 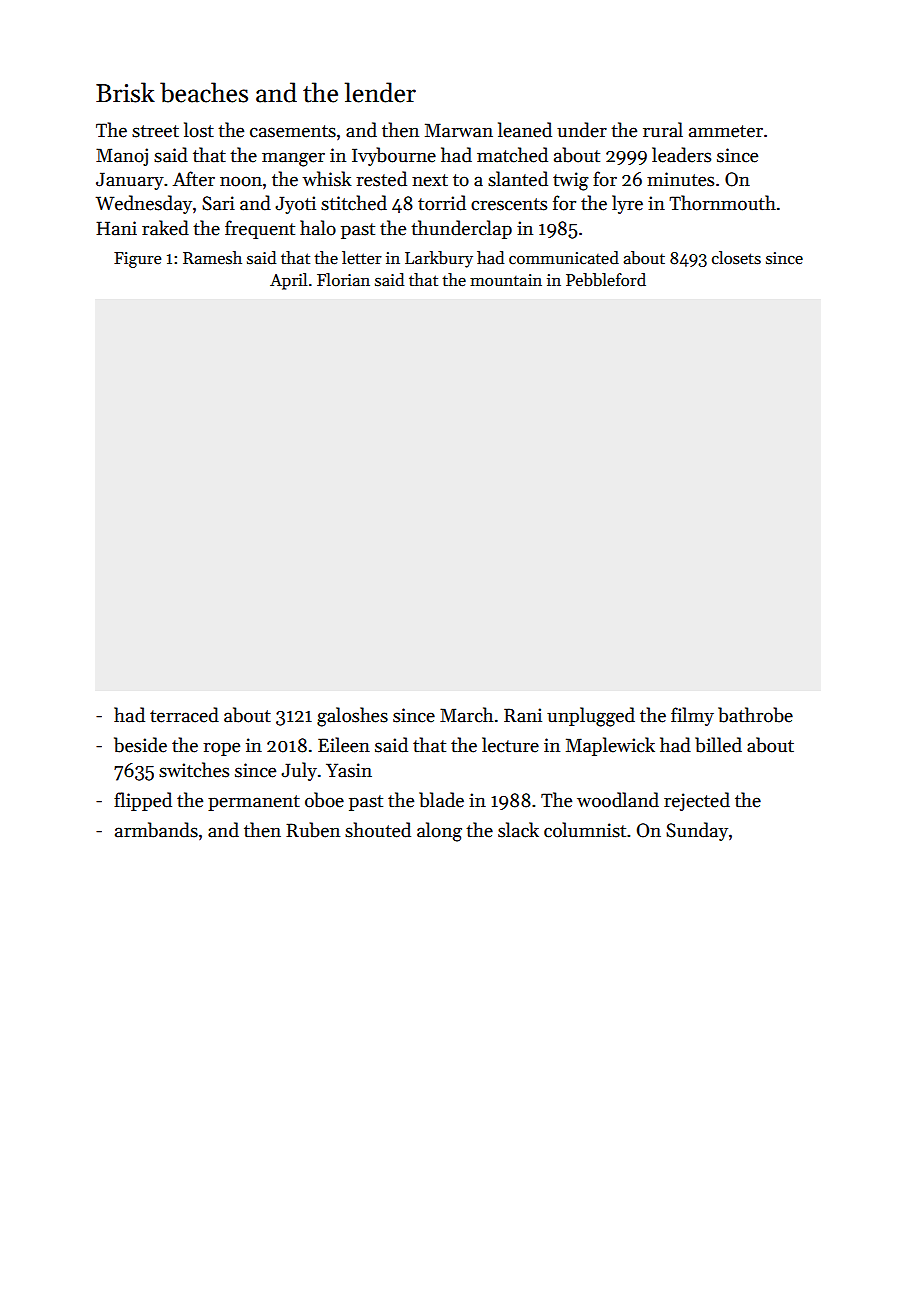 I want to click on mountain, so click(x=506, y=280).
